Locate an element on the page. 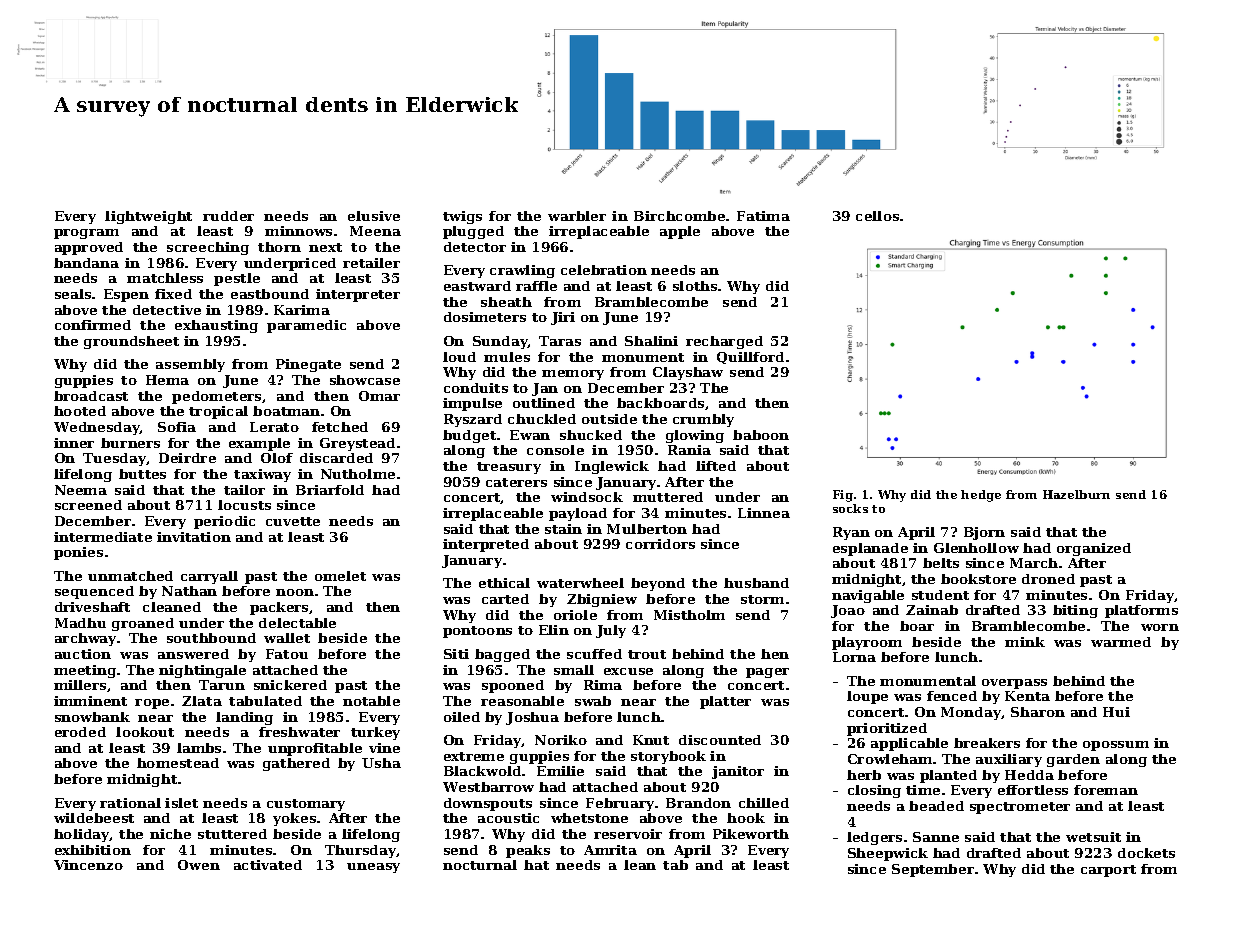 The height and width of the image is (952, 1233). cellos is located at coordinates (877, 216).
